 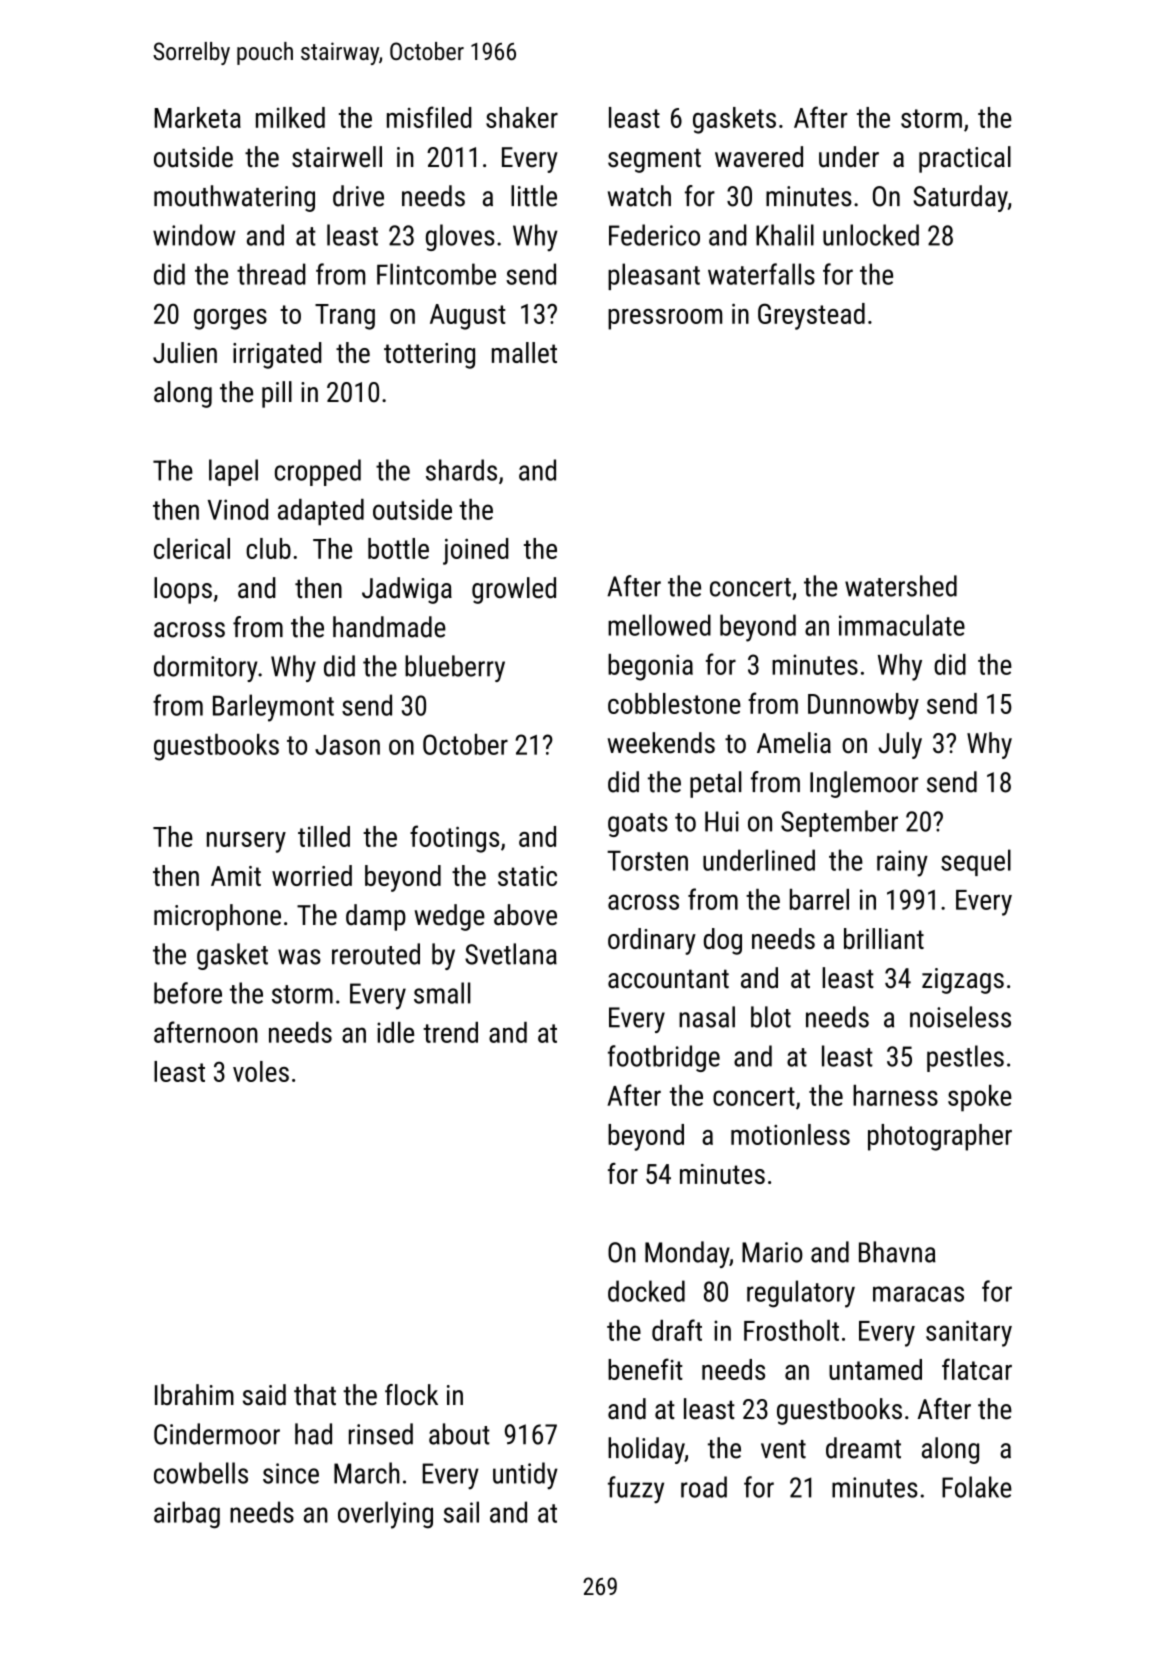 I want to click on mellowed, so click(x=659, y=625).
